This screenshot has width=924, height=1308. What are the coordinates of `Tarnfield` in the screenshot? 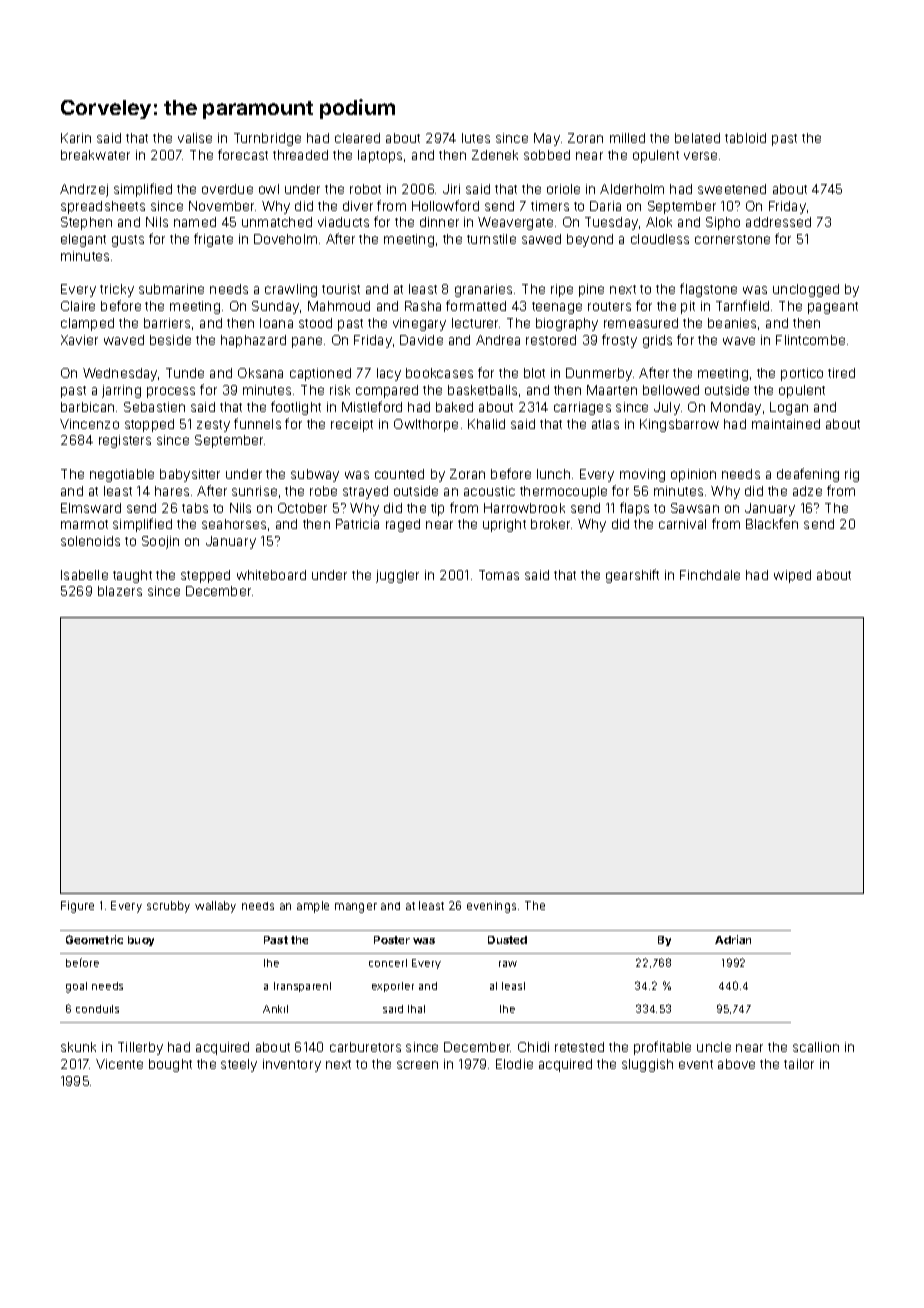 It's located at (742, 305).
